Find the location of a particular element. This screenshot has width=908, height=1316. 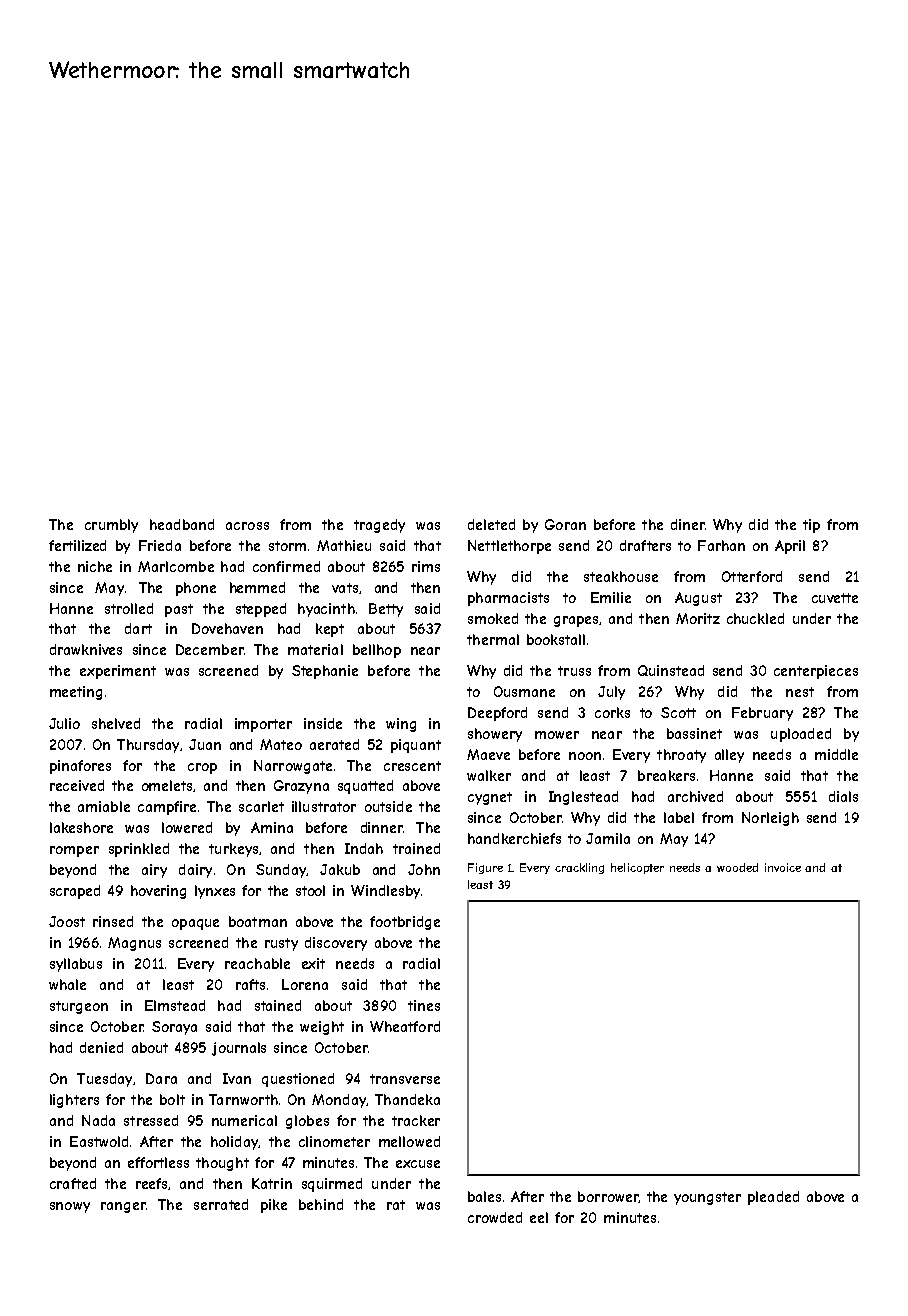

serrated is located at coordinates (221, 1204).
